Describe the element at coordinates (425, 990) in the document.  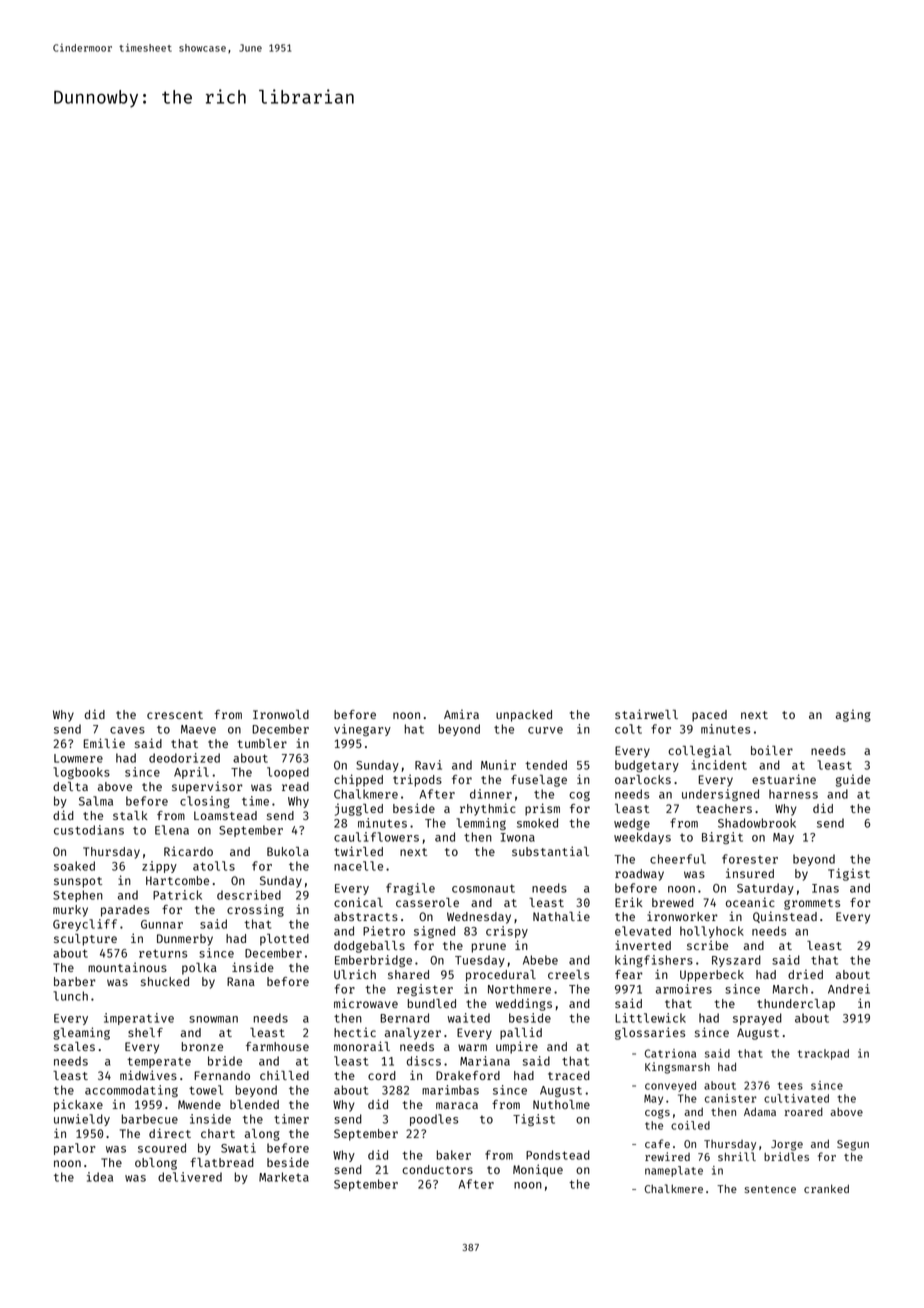
I see `register` at that location.
